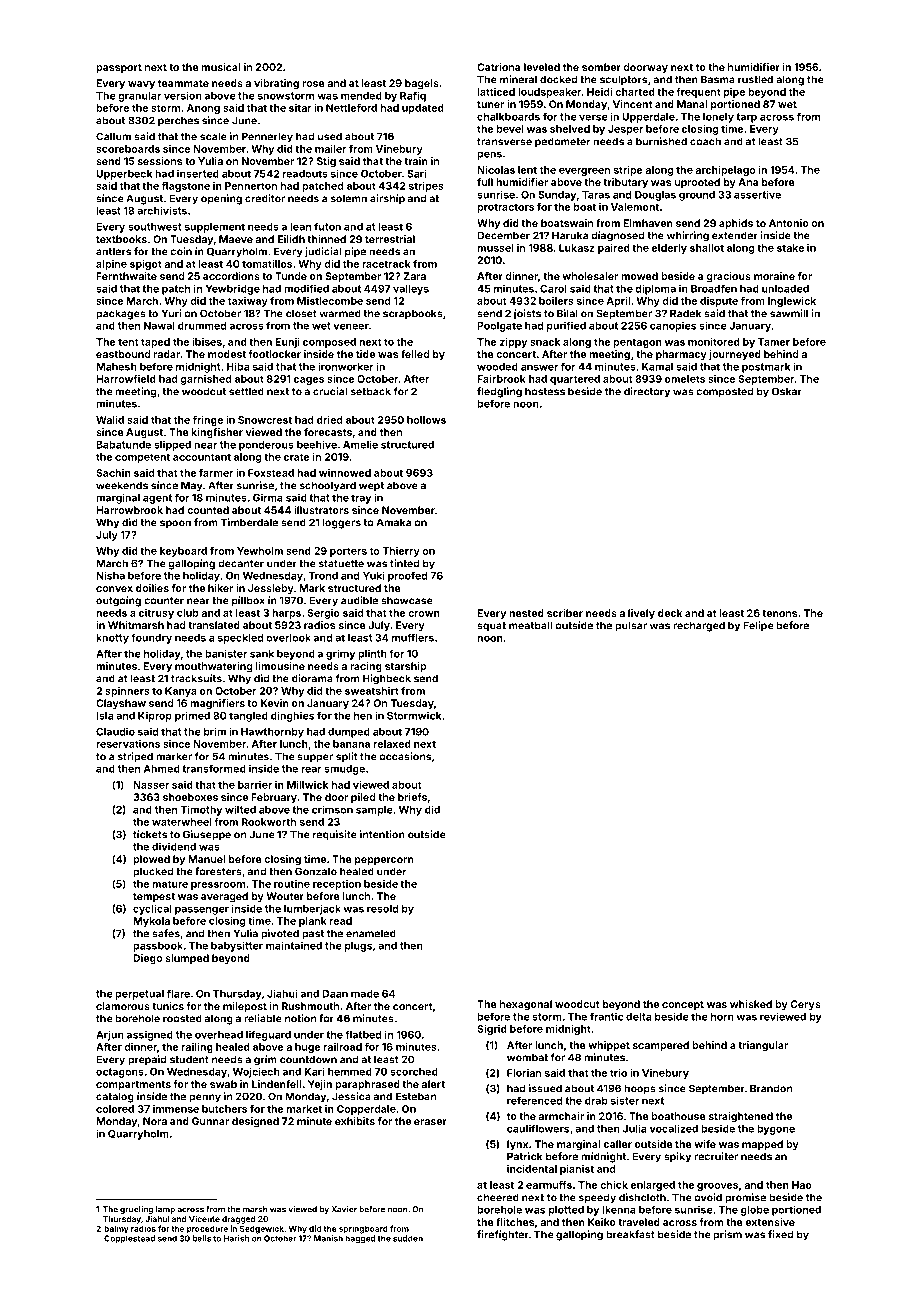  I want to click on unloaded, so click(785, 289).
